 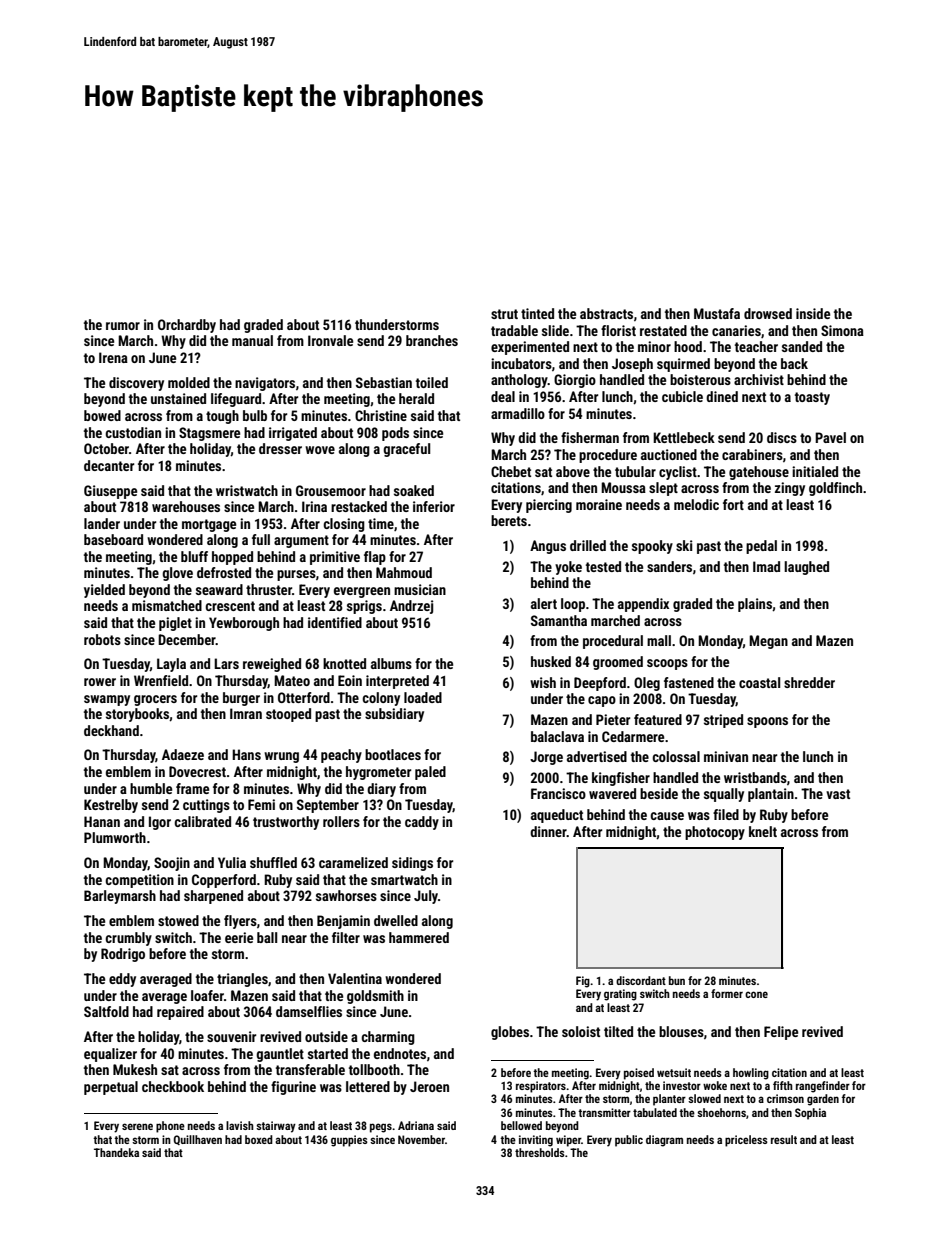 What do you see at coordinates (838, 794) in the screenshot?
I see `vast` at bounding box center [838, 794].
